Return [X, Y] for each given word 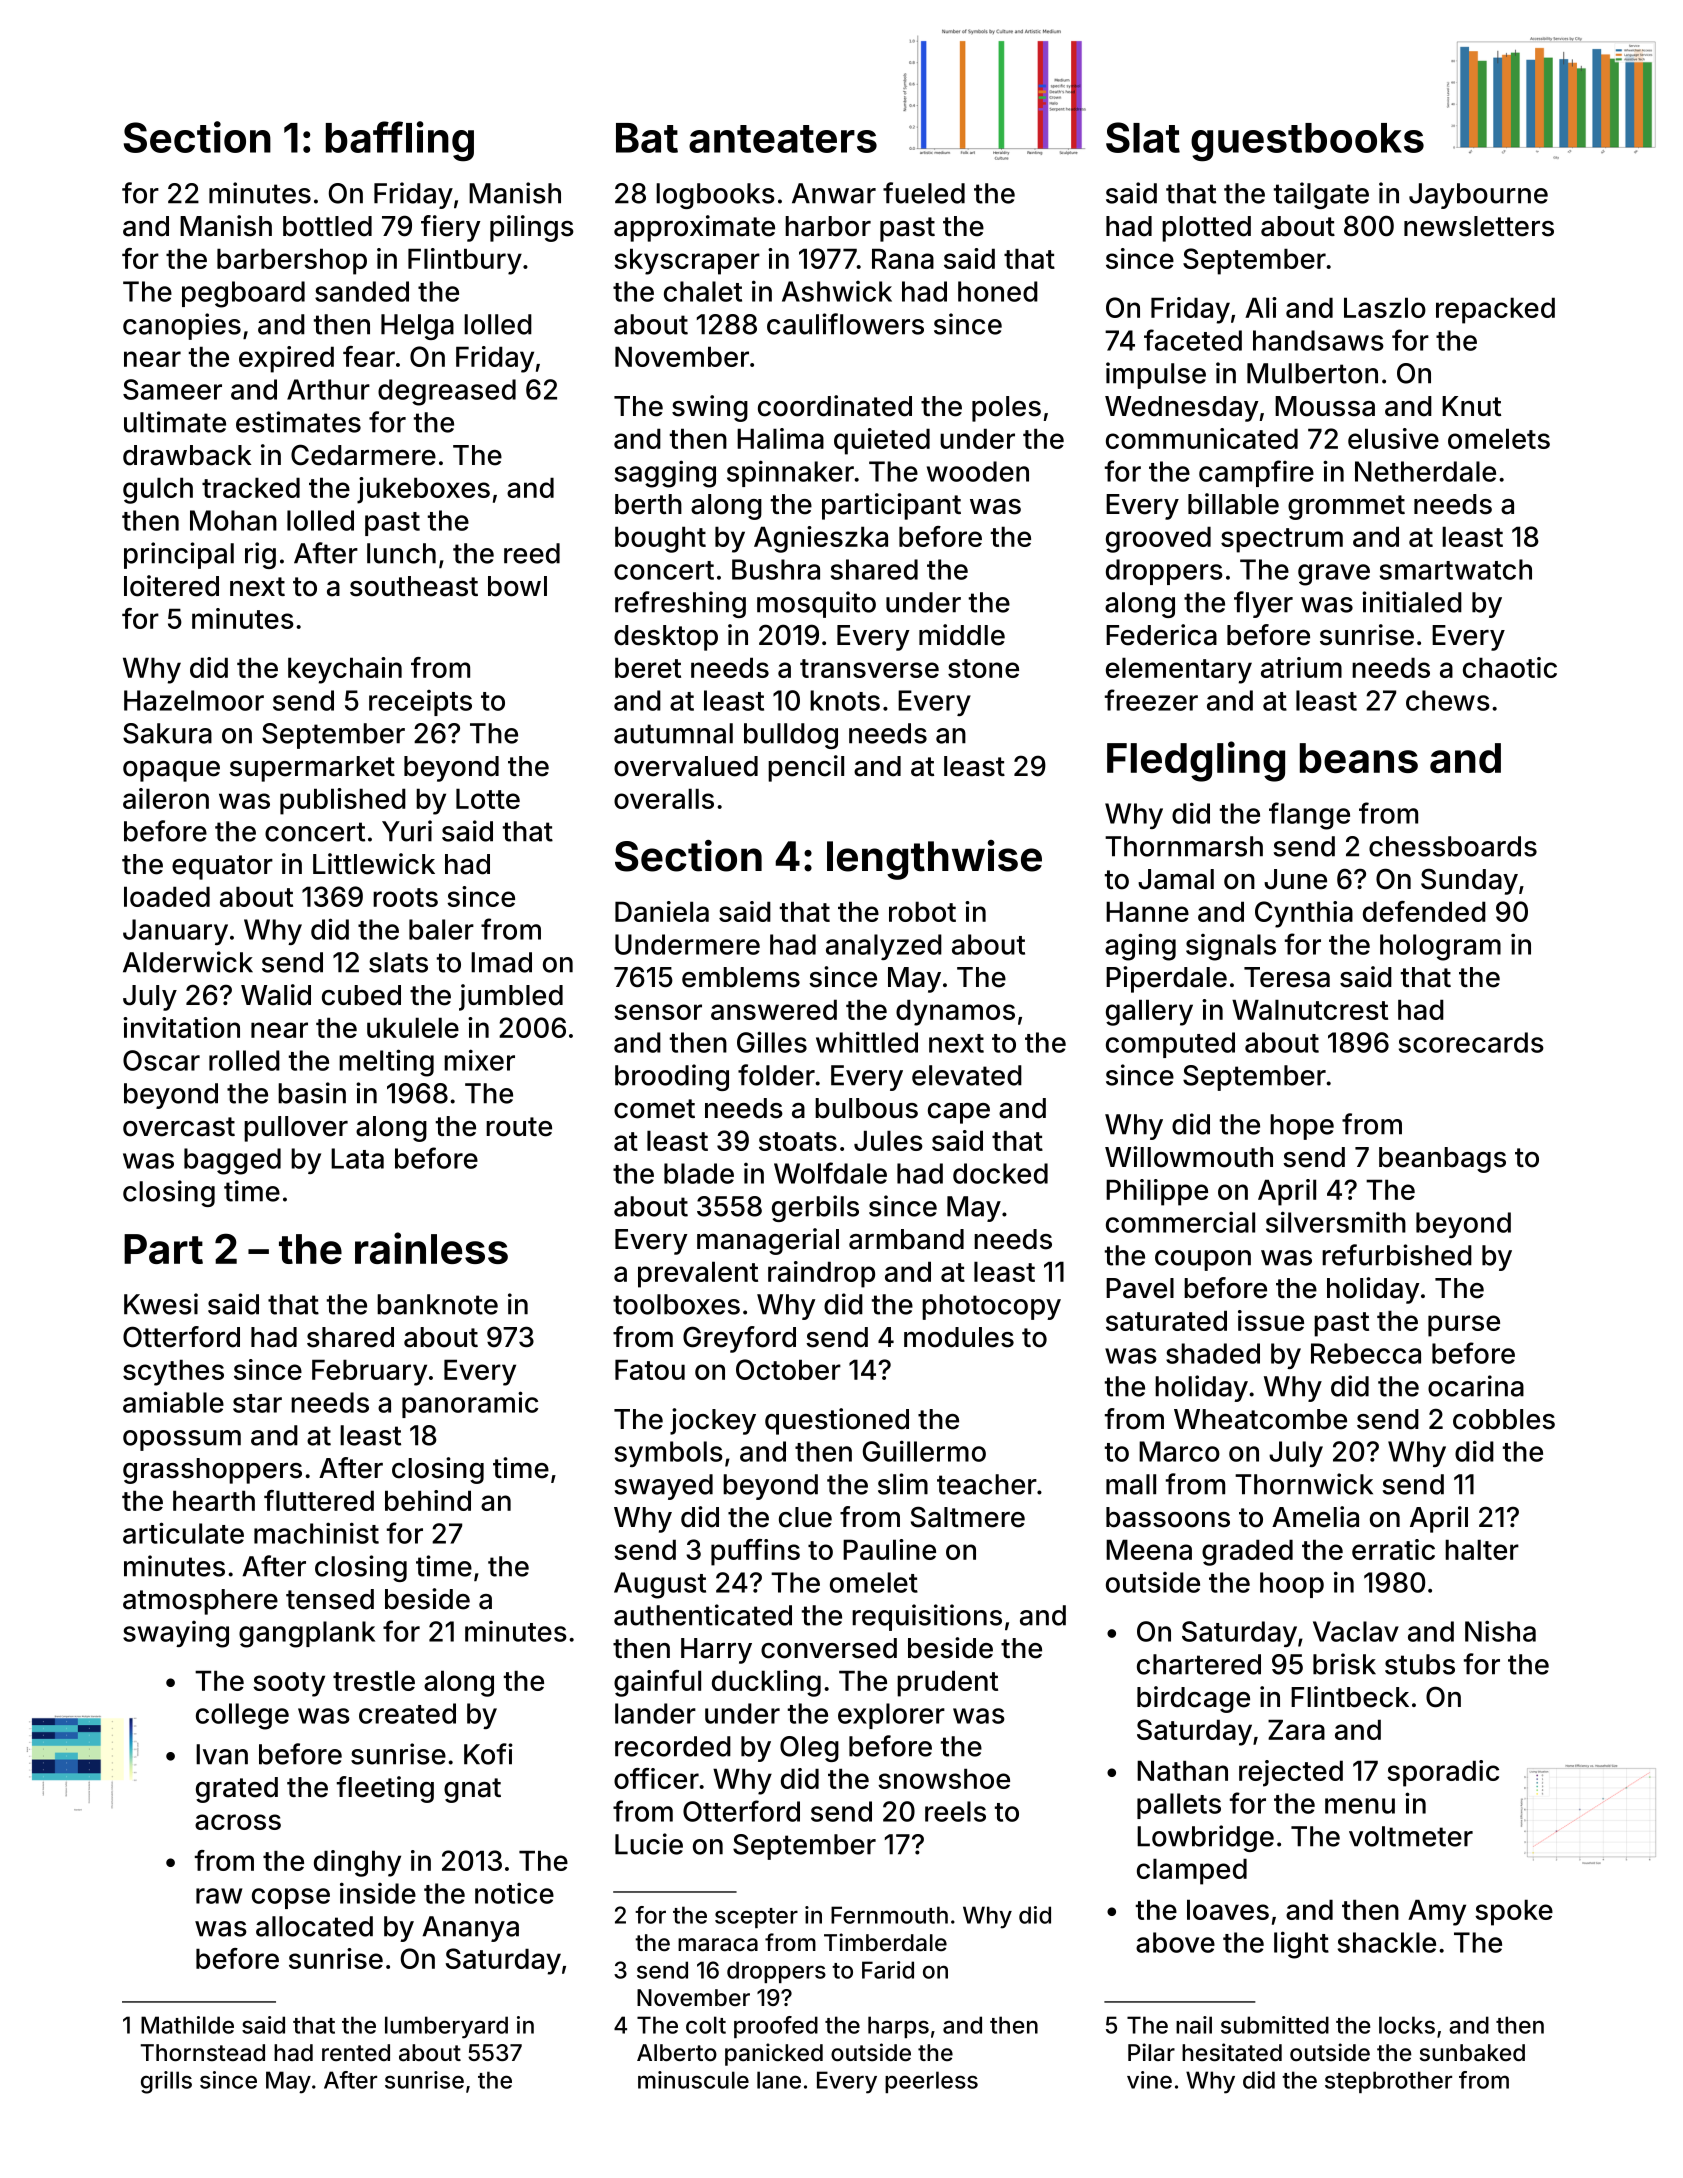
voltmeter [1411, 1836]
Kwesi [161, 1304]
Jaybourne [1478, 196]
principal [179, 555]
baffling [400, 141]
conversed [829, 1648]
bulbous [866, 1108]
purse [1464, 1326]
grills [166, 2082]
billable [1233, 504]
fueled [924, 193]
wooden [978, 471]
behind [428, 1500]
